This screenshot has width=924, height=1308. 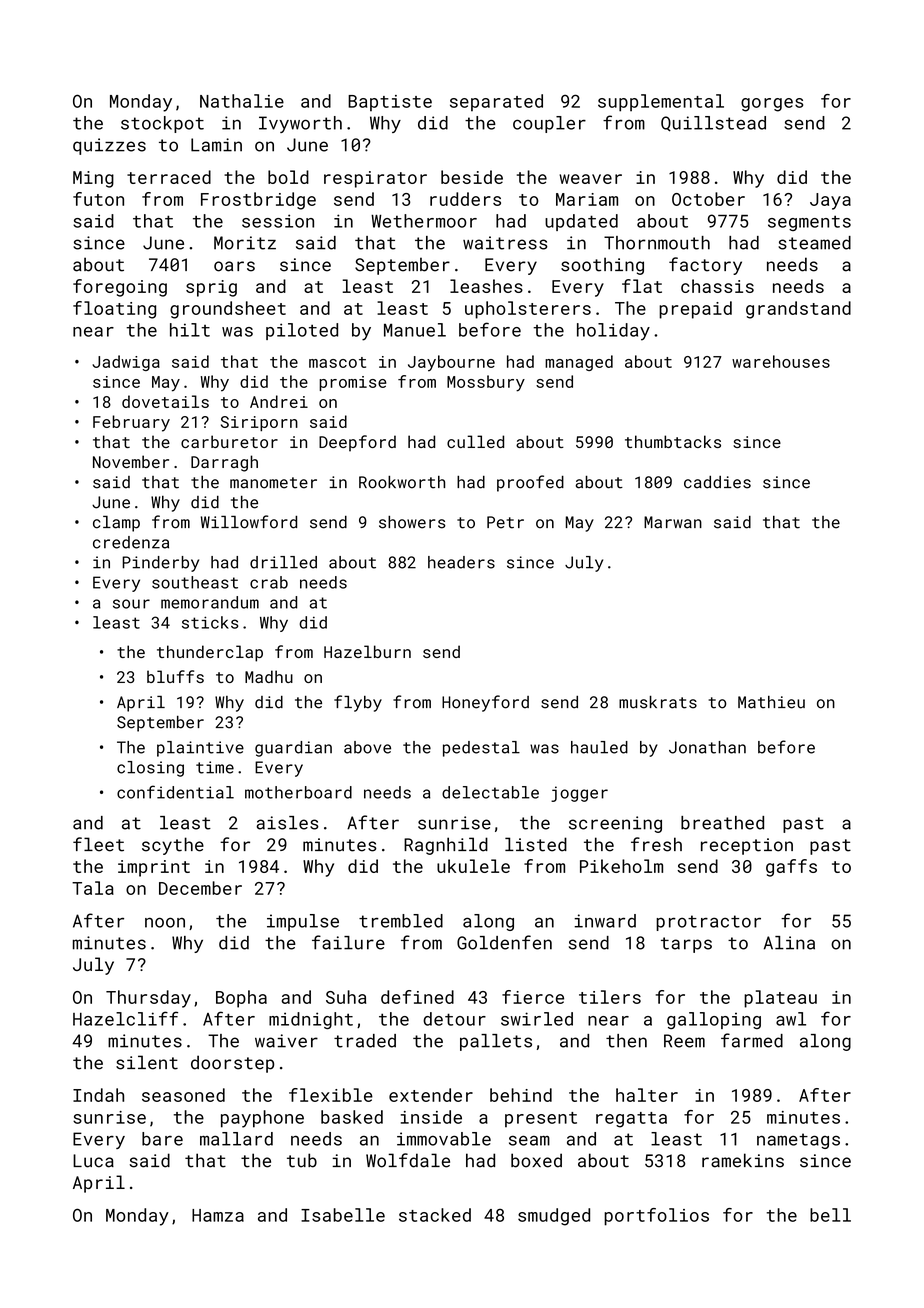 What do you see at coordinates (528, 310) in the screenshot?
I see `upholsterers` at bounding box center [528, 310].
